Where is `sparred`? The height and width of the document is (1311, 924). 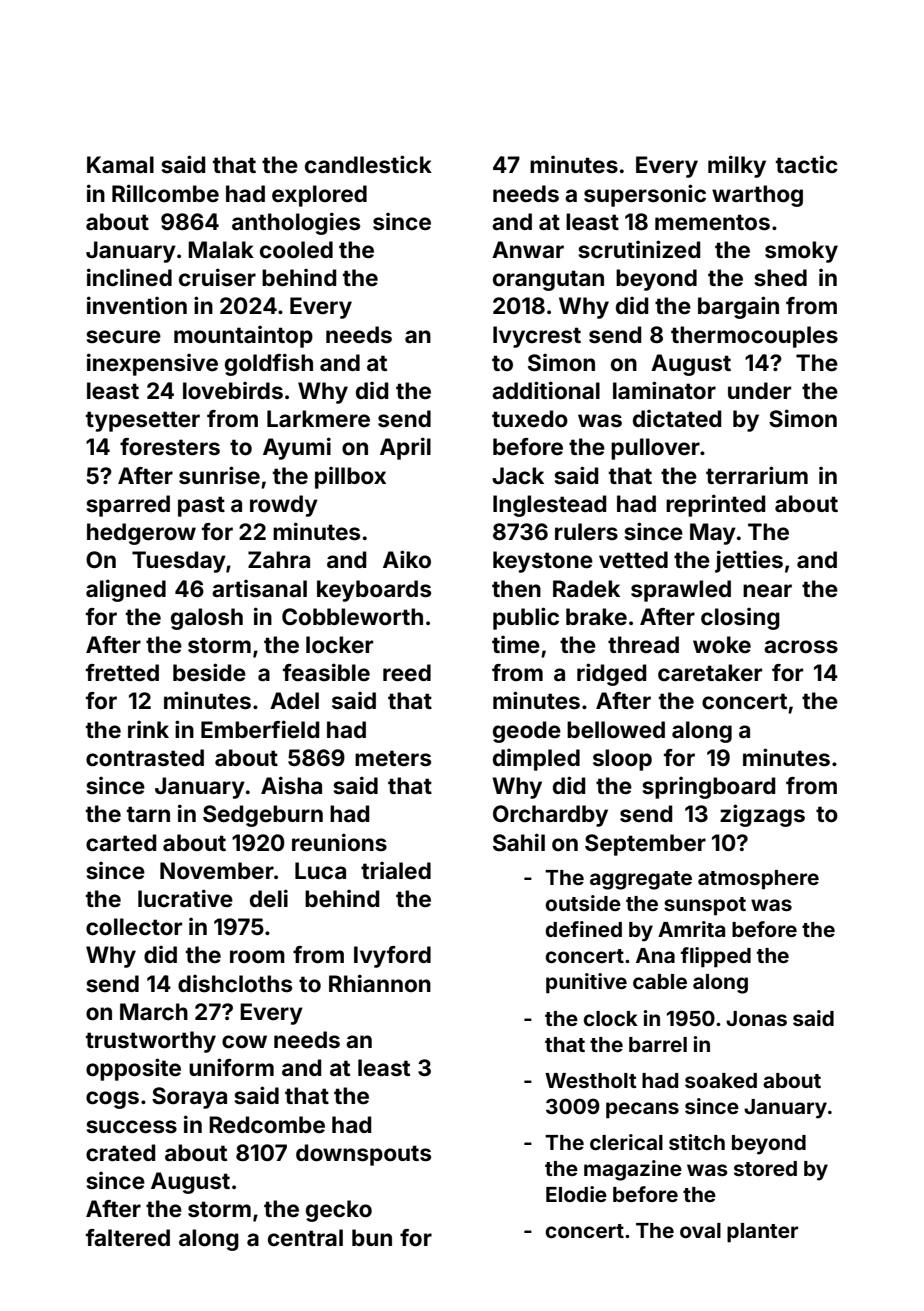 sparred is located at coordinates (128, 506).
